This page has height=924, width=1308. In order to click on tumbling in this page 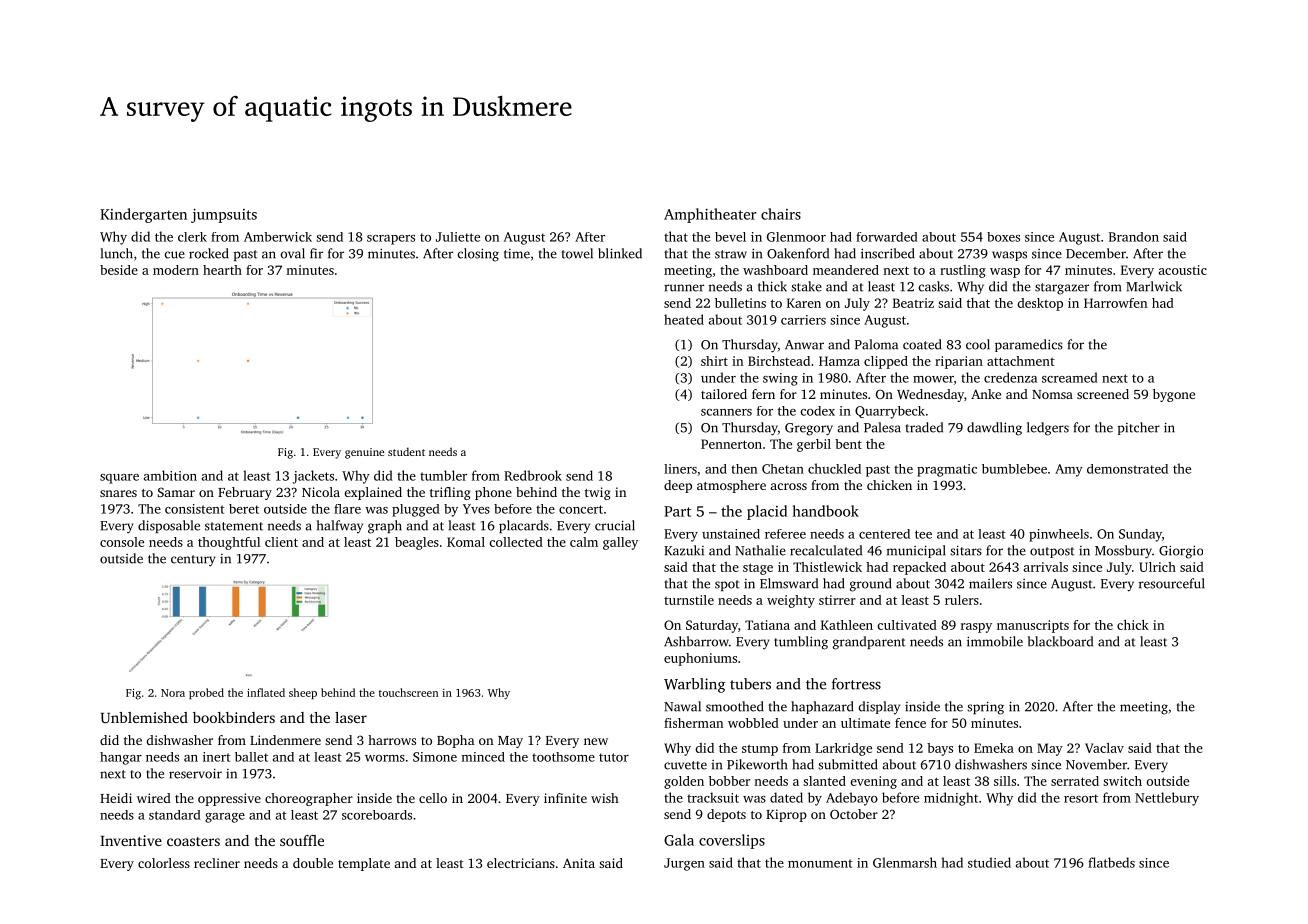, I will do `click(801, 643)`.
